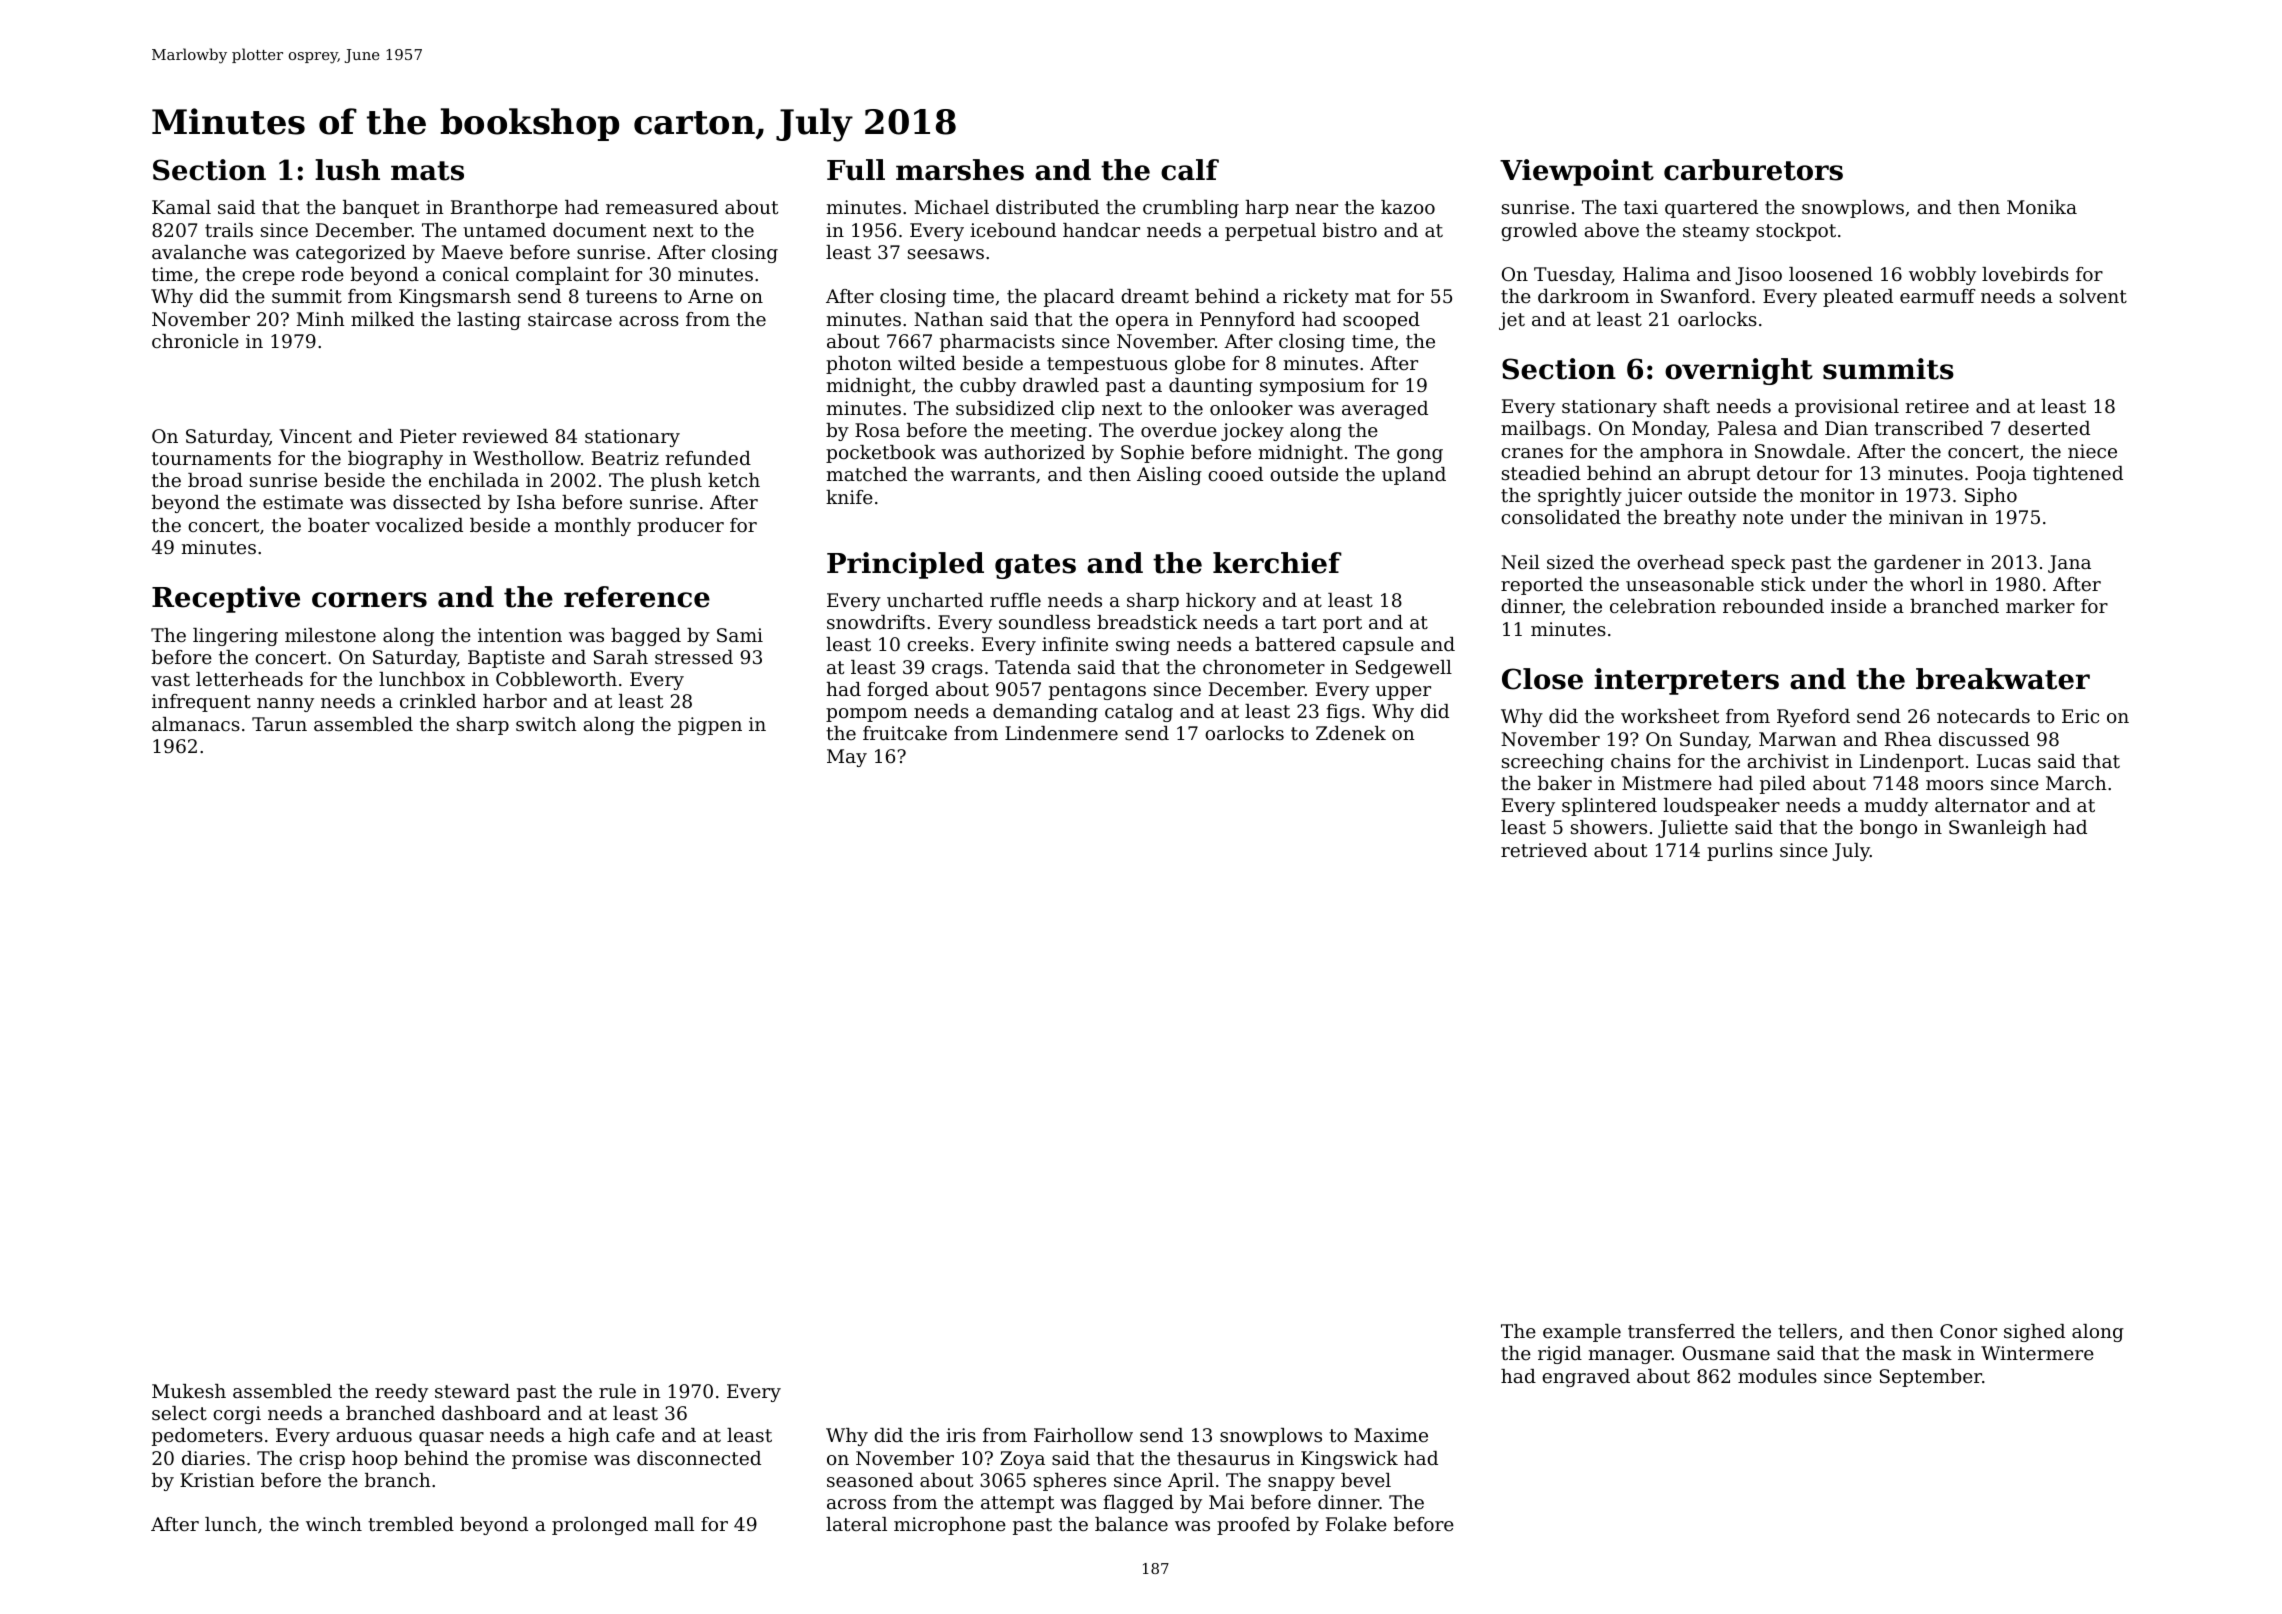 Image resolution: width=2282 pixels, height=1614 pixels. I want to click on sized, so click(1570, 562).
